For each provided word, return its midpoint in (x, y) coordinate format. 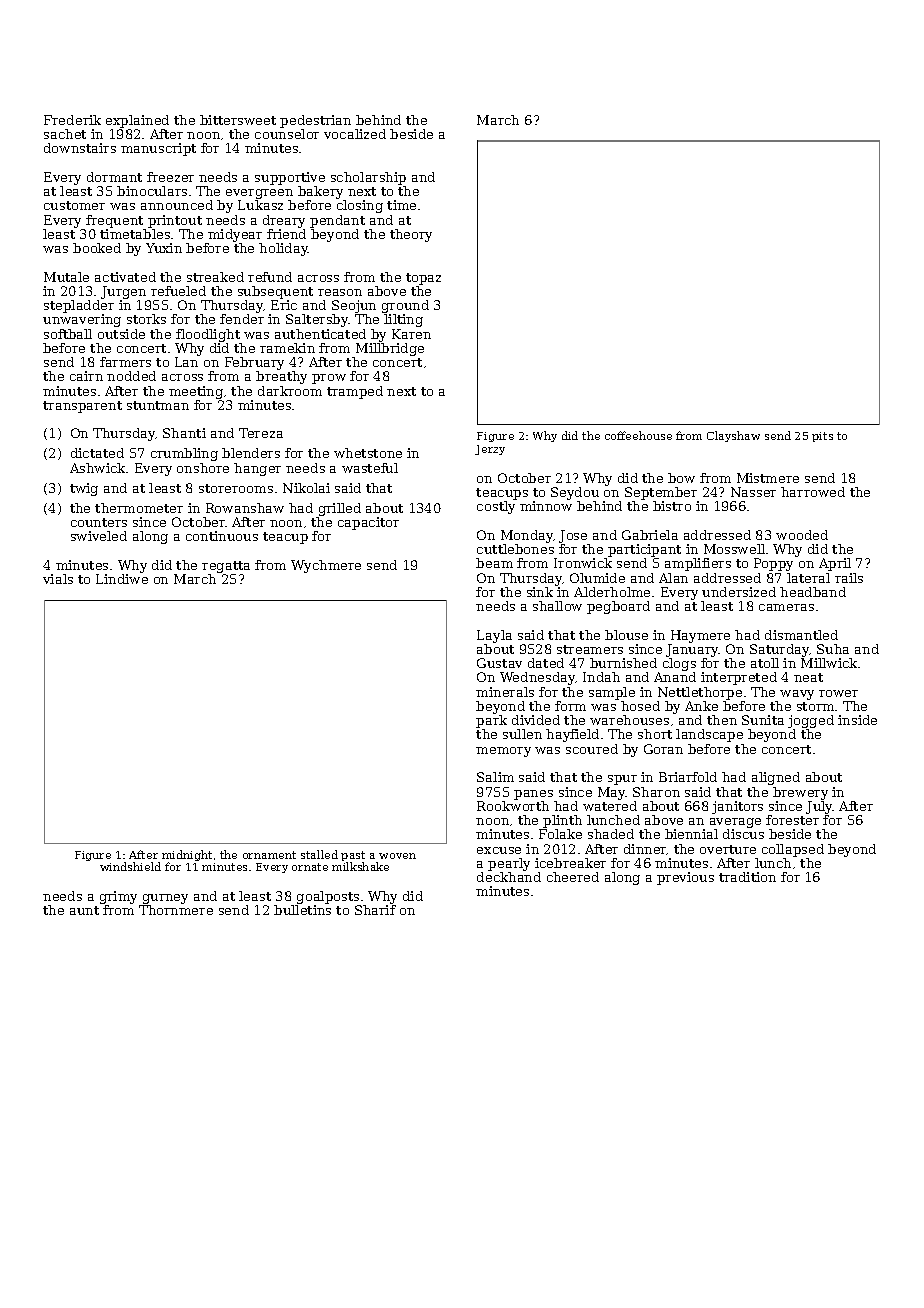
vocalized (355, 134)
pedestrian (315, 121)
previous (685, 878)
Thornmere (176, 910)
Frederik (72, 120)
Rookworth (513, 806)
